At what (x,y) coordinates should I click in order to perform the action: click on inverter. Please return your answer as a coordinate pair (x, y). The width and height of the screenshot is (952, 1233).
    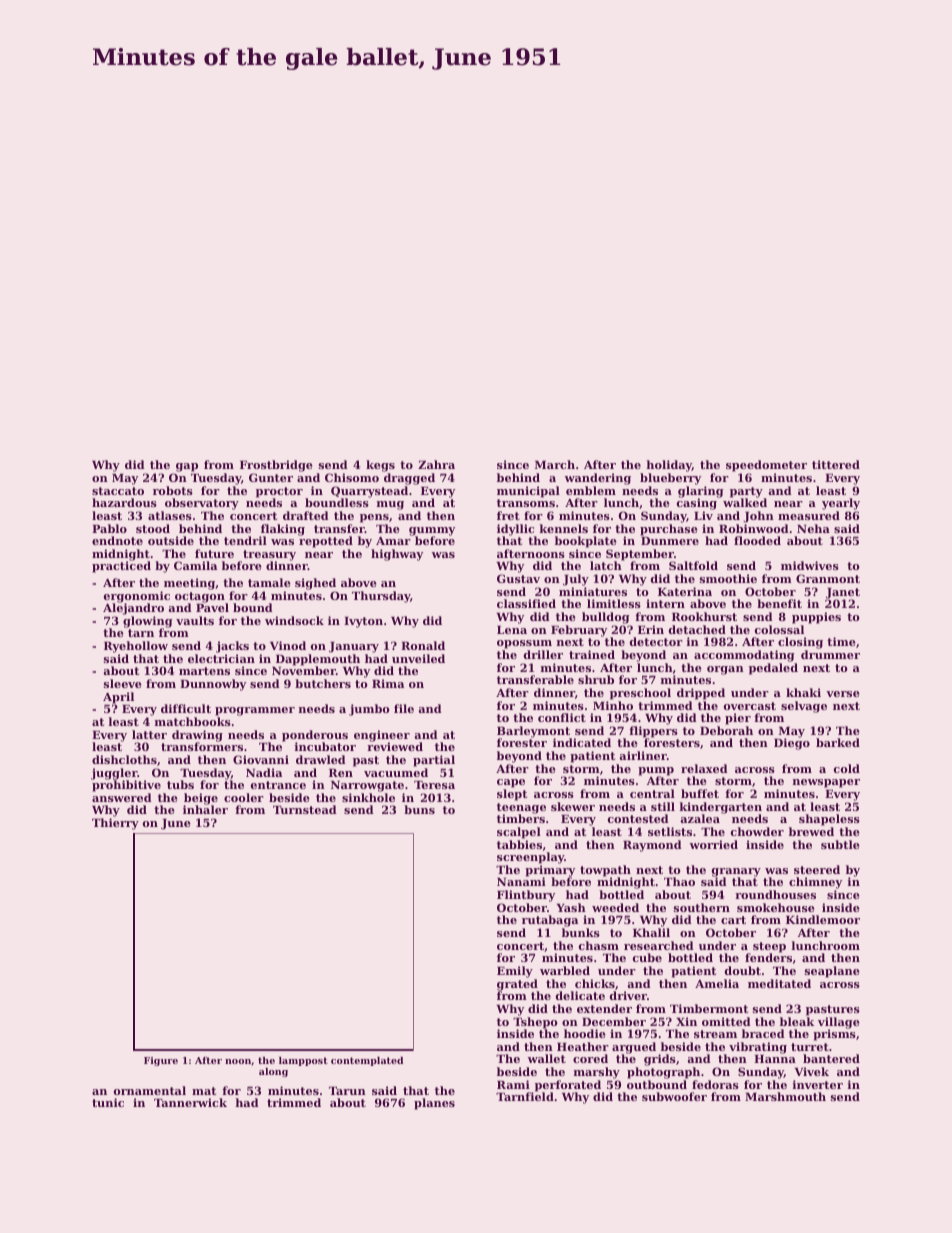
    Looking at the image, I should click on (818, 1084).
